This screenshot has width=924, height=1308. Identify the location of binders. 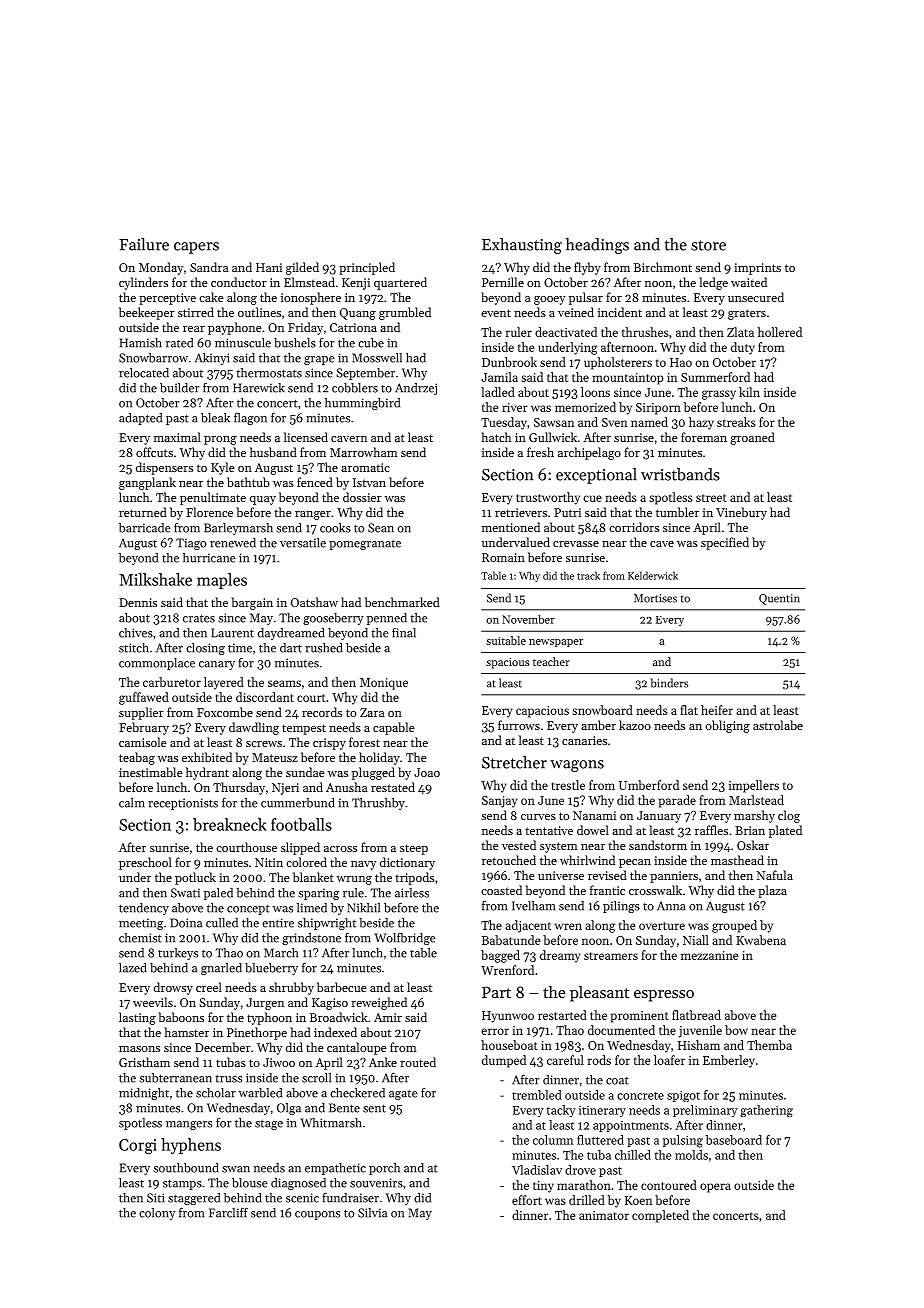
(669, 683).
